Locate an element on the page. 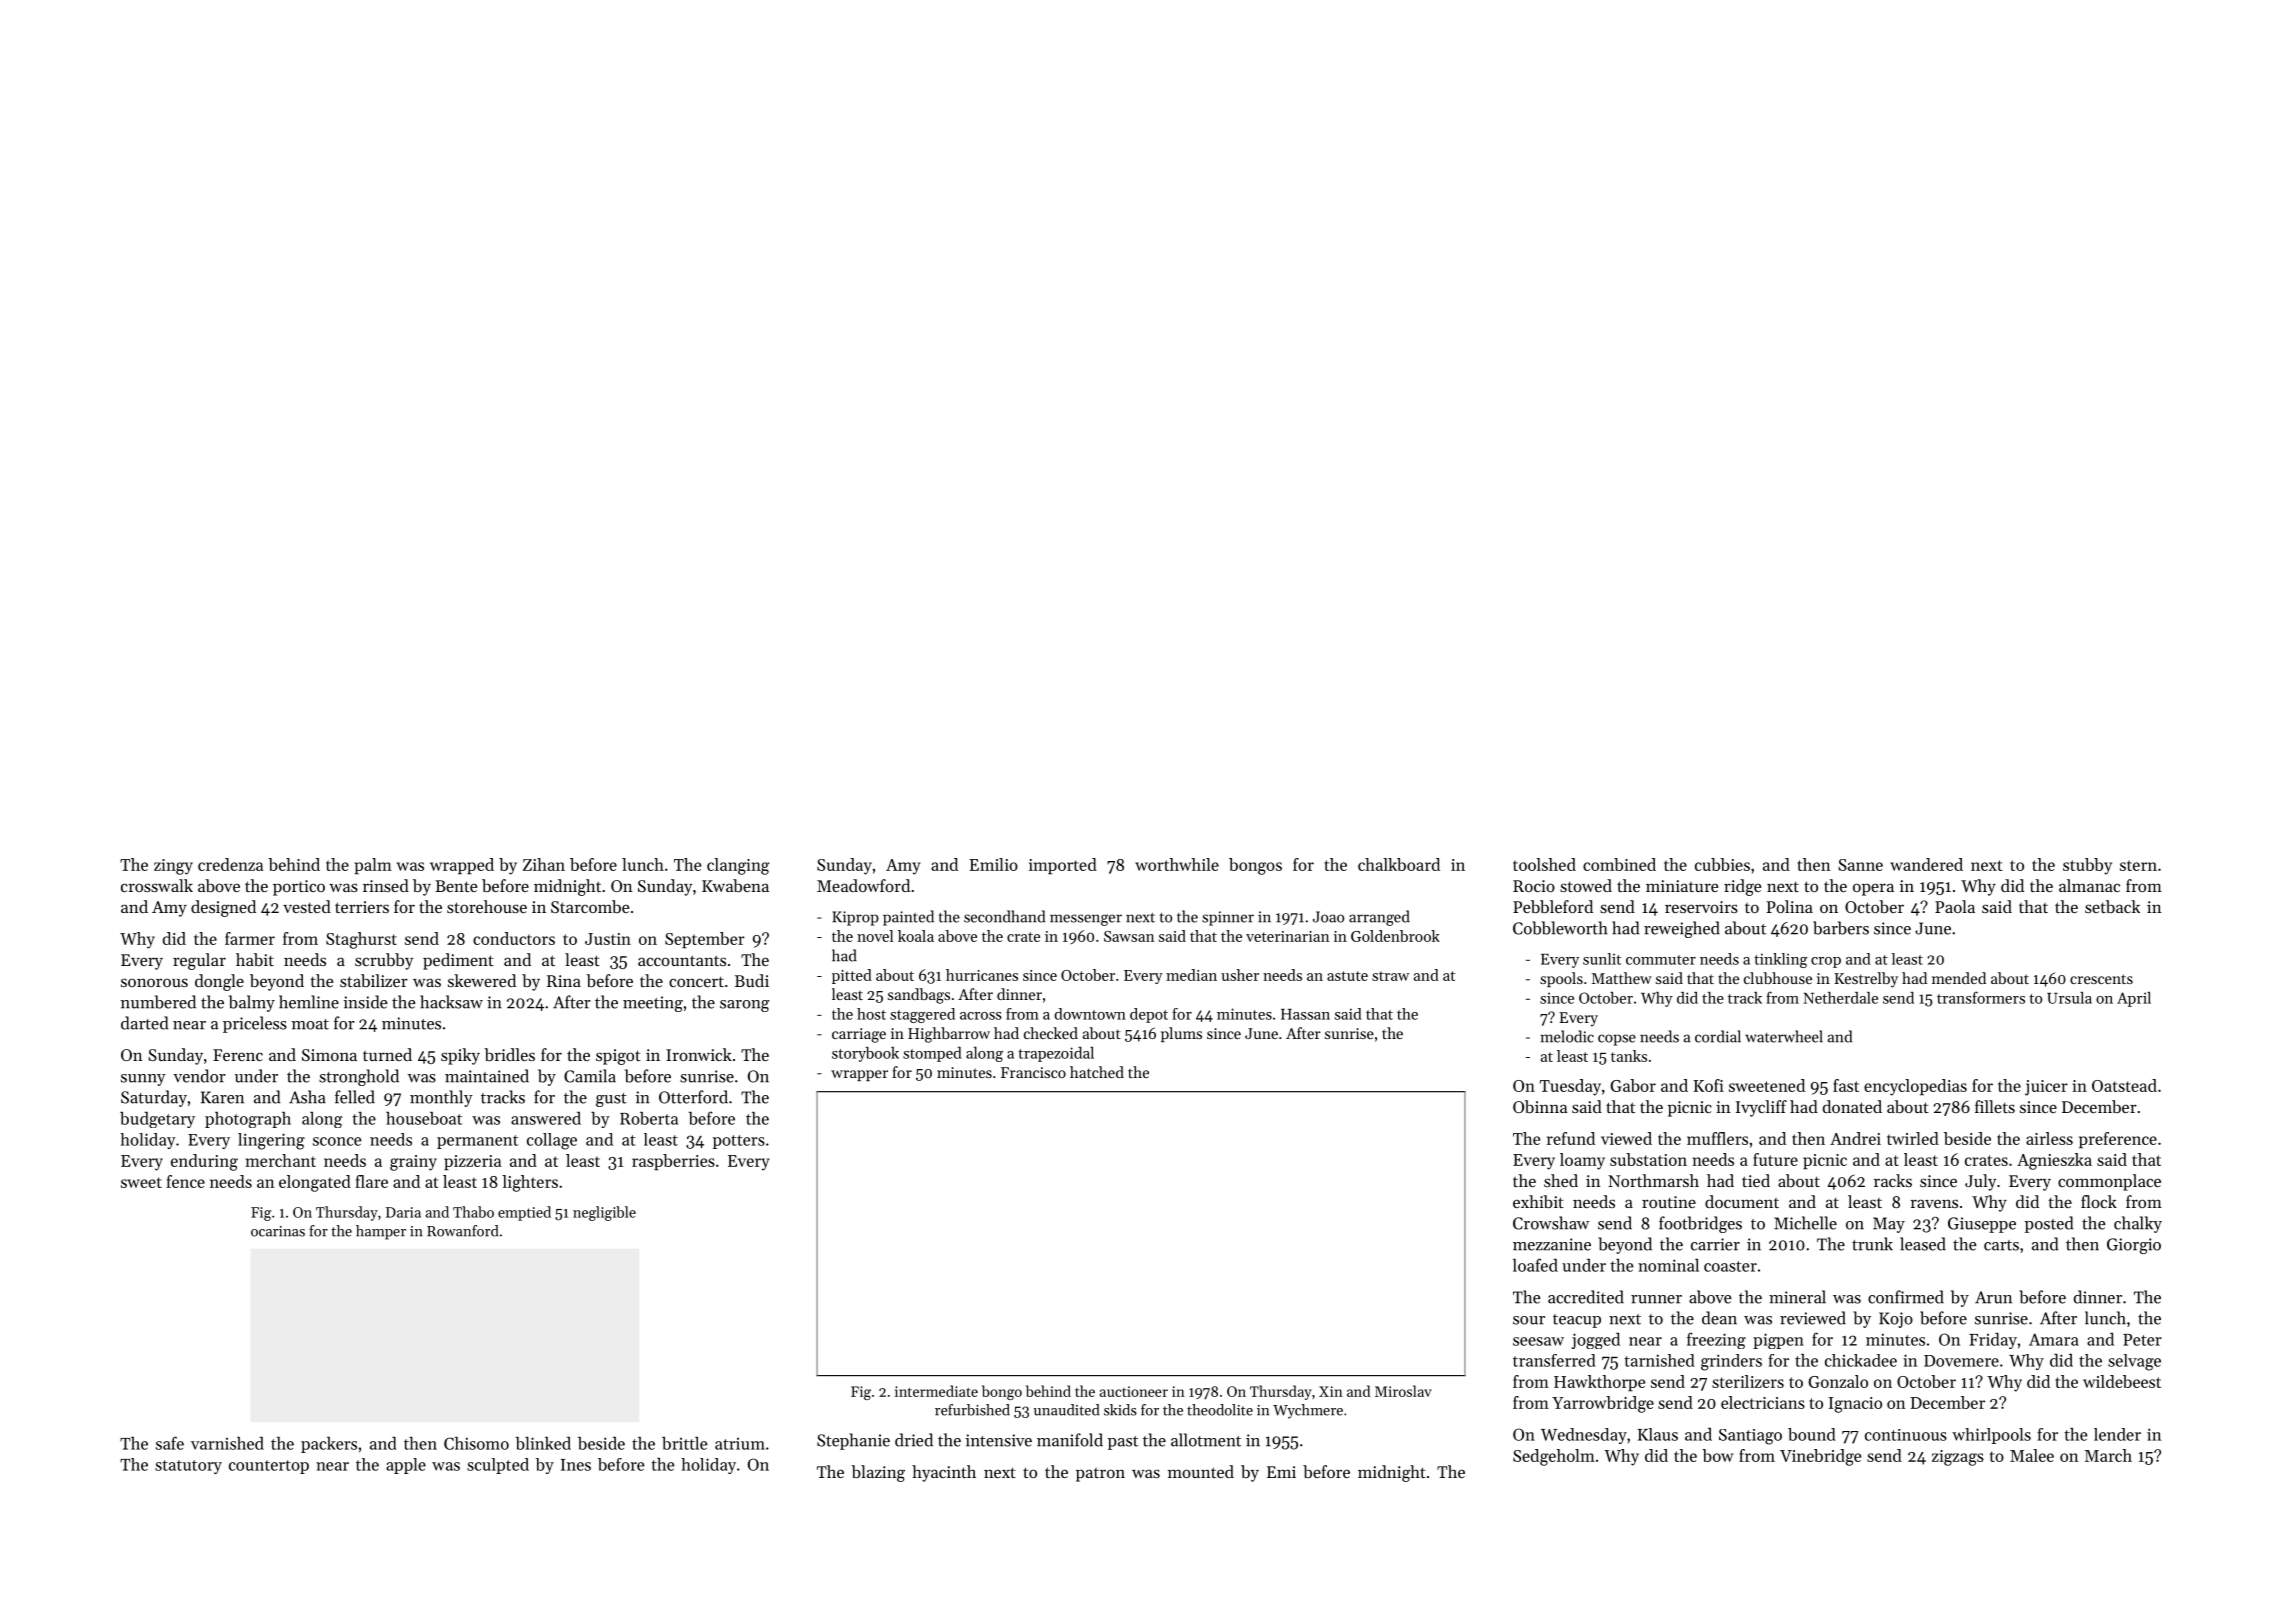  patron is located at coordinates (1100, 1475).
